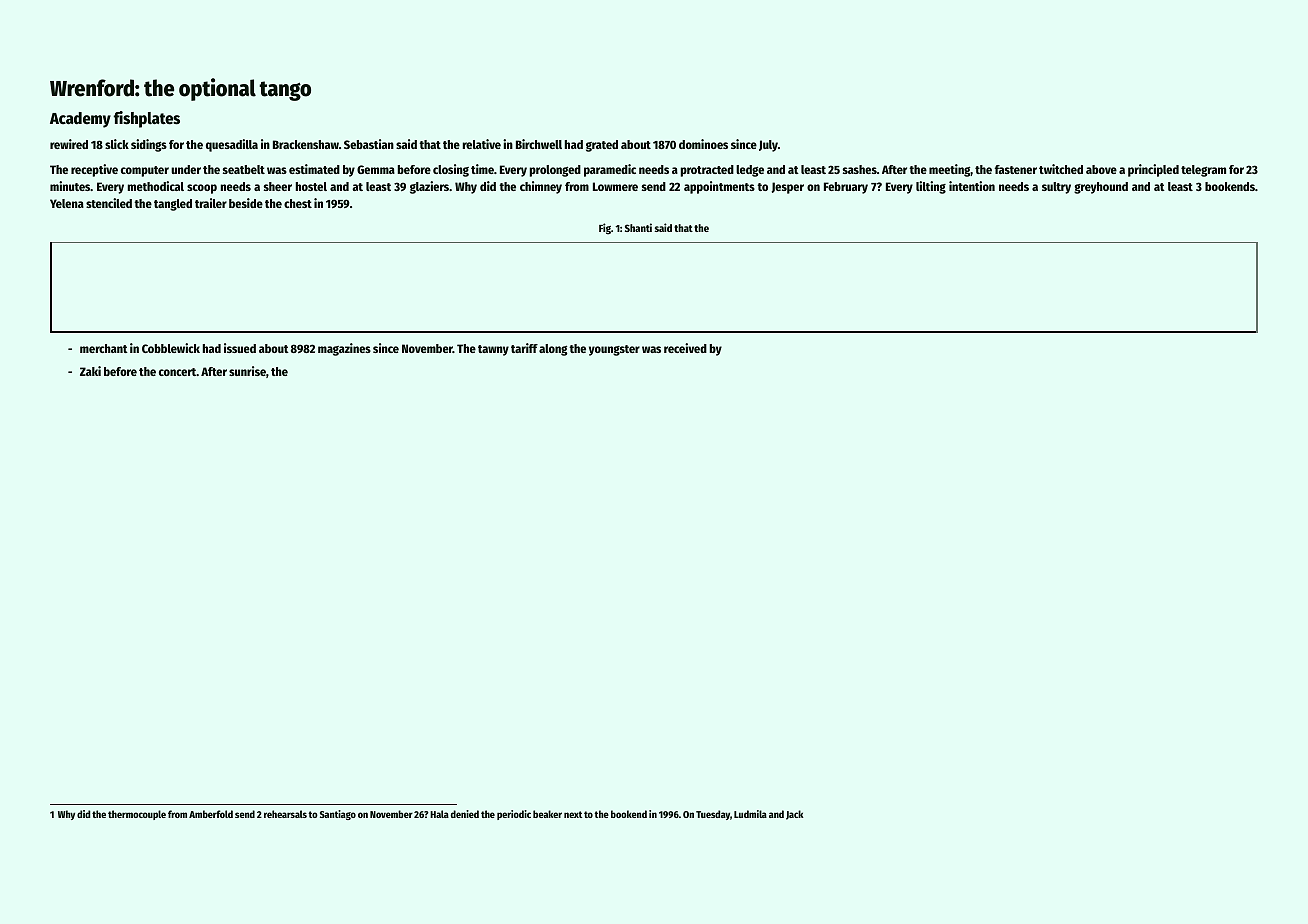 The image size is (1308, 924). Describe the element at coordinates (553, 350) in the page. I see `along` at that location.
